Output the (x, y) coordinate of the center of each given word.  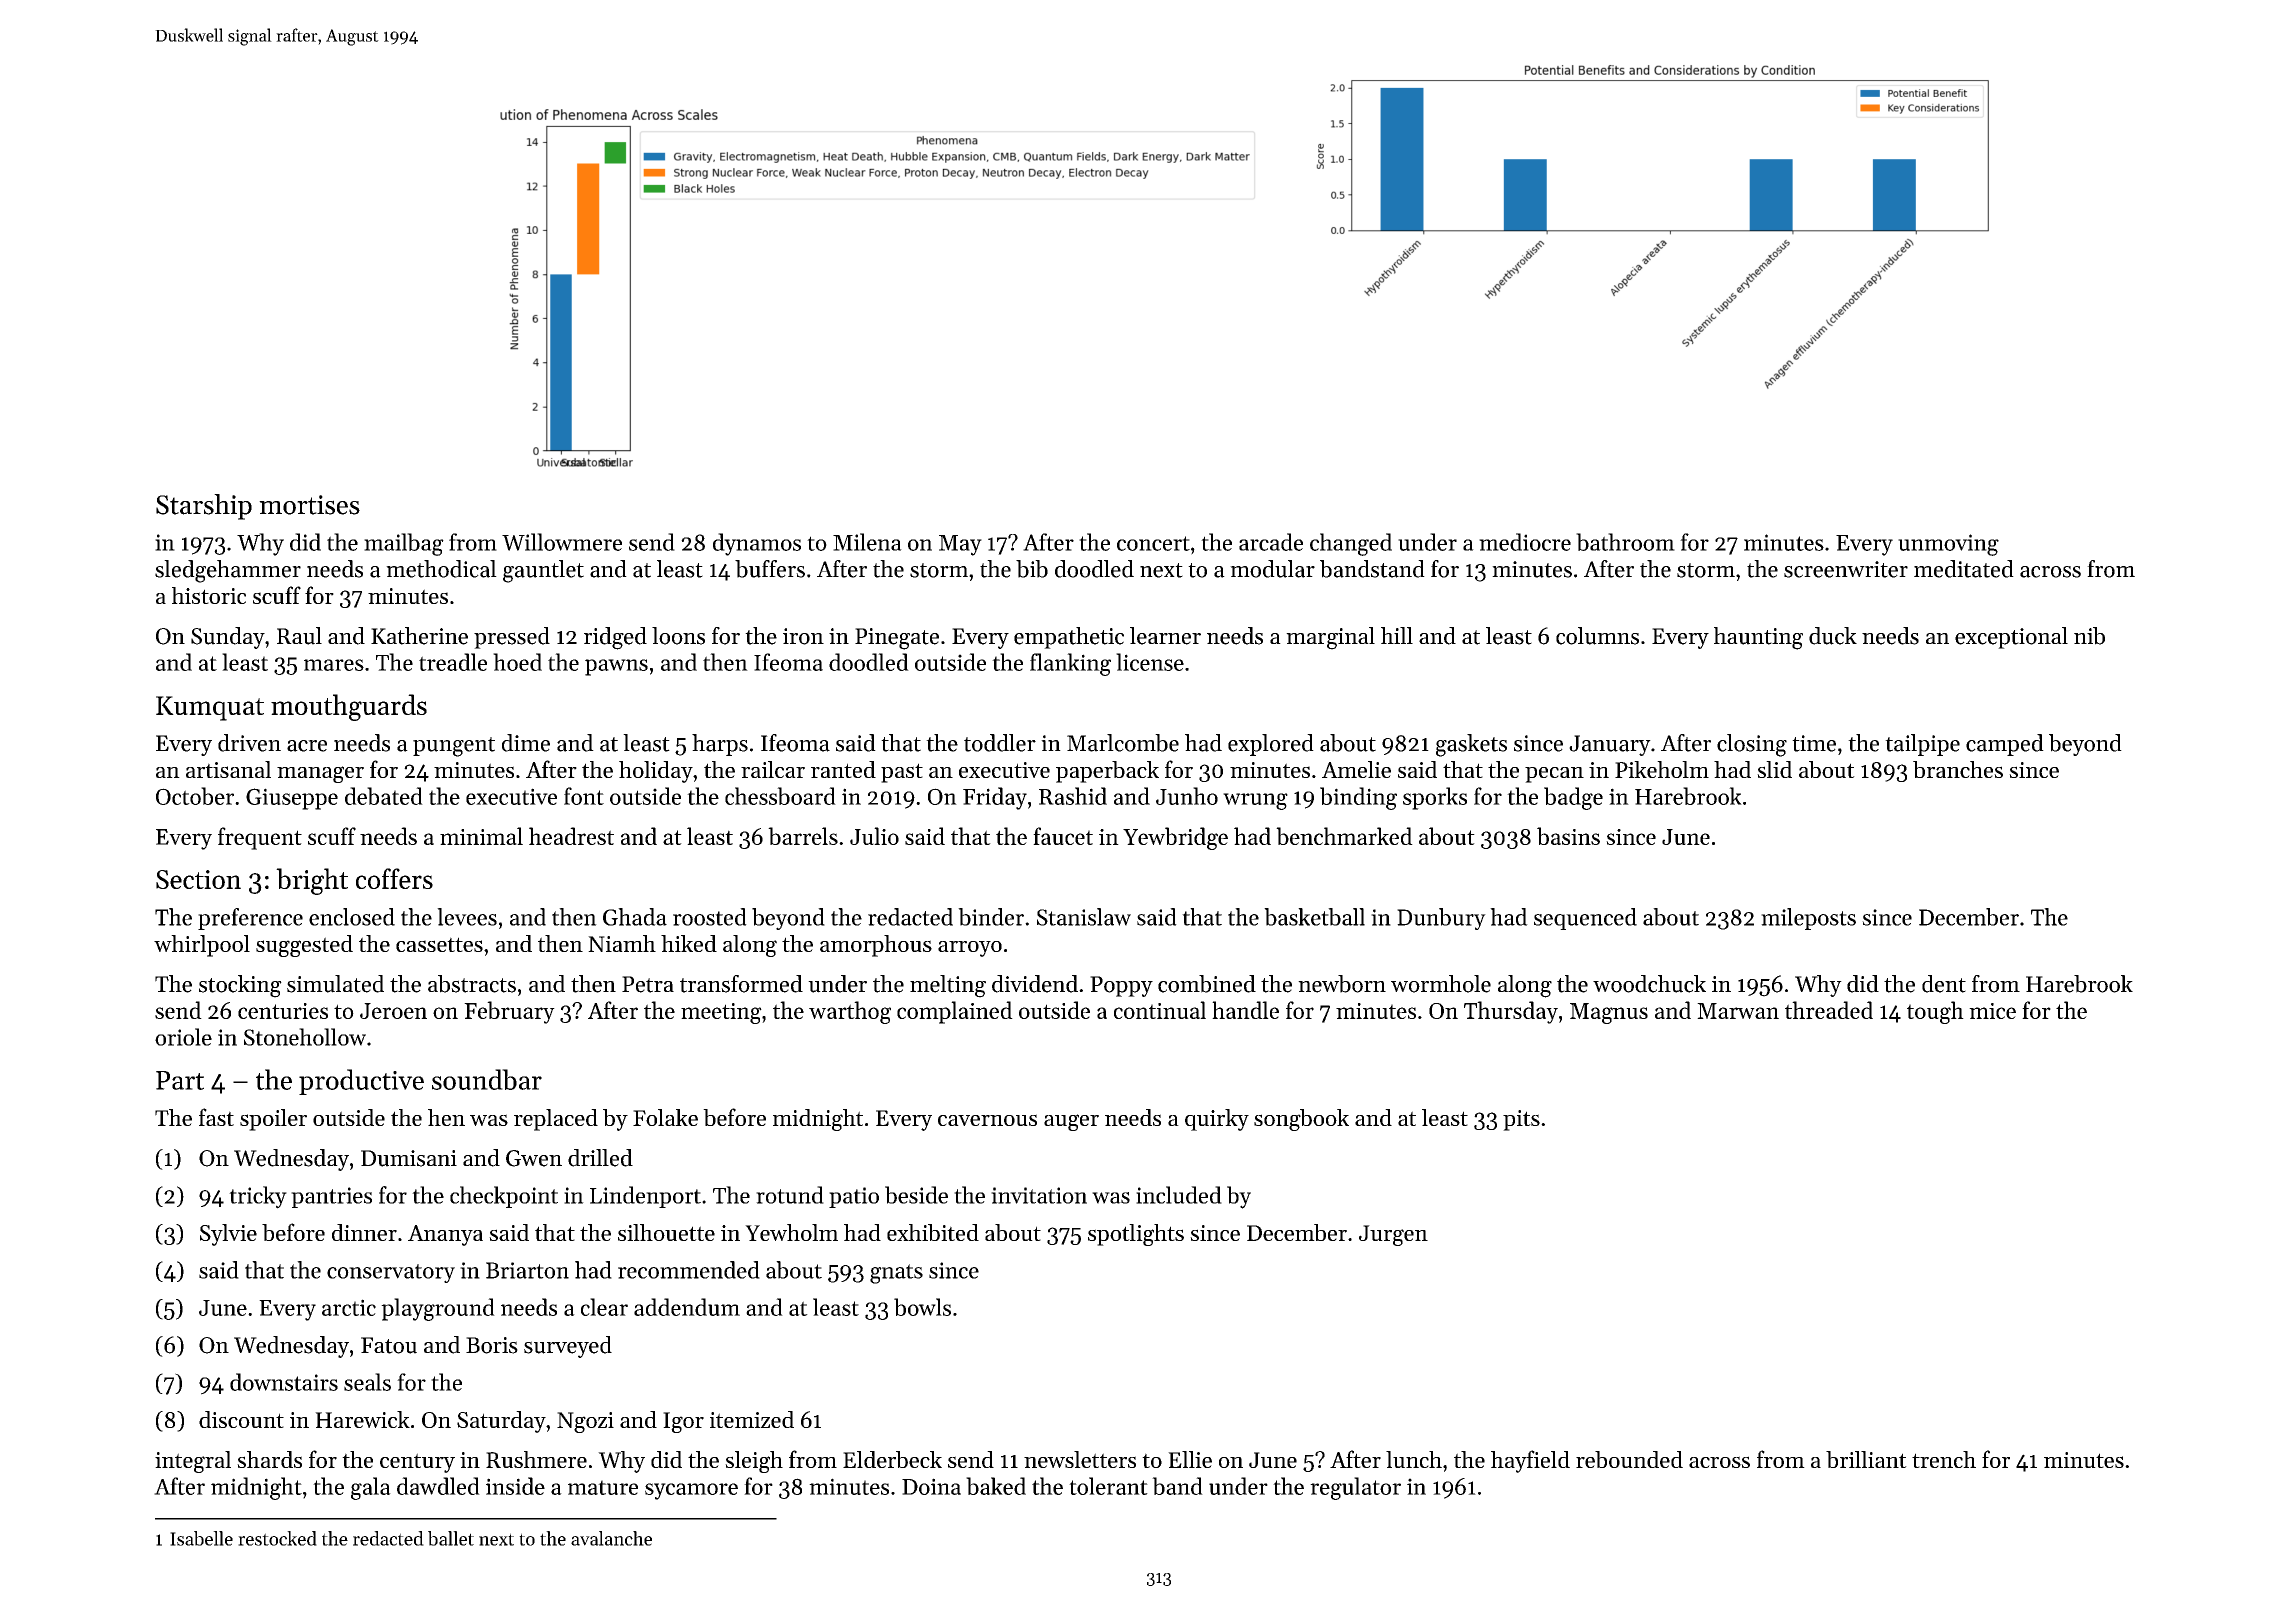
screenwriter (1846, 569)
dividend (1035, 984)
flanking (1070, 664)
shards (269, 1459)
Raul (299, 636)
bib (1032, 569)
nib (2089, 636)
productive (361, 1082)
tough (1935, 1012)
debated (384, 796)
